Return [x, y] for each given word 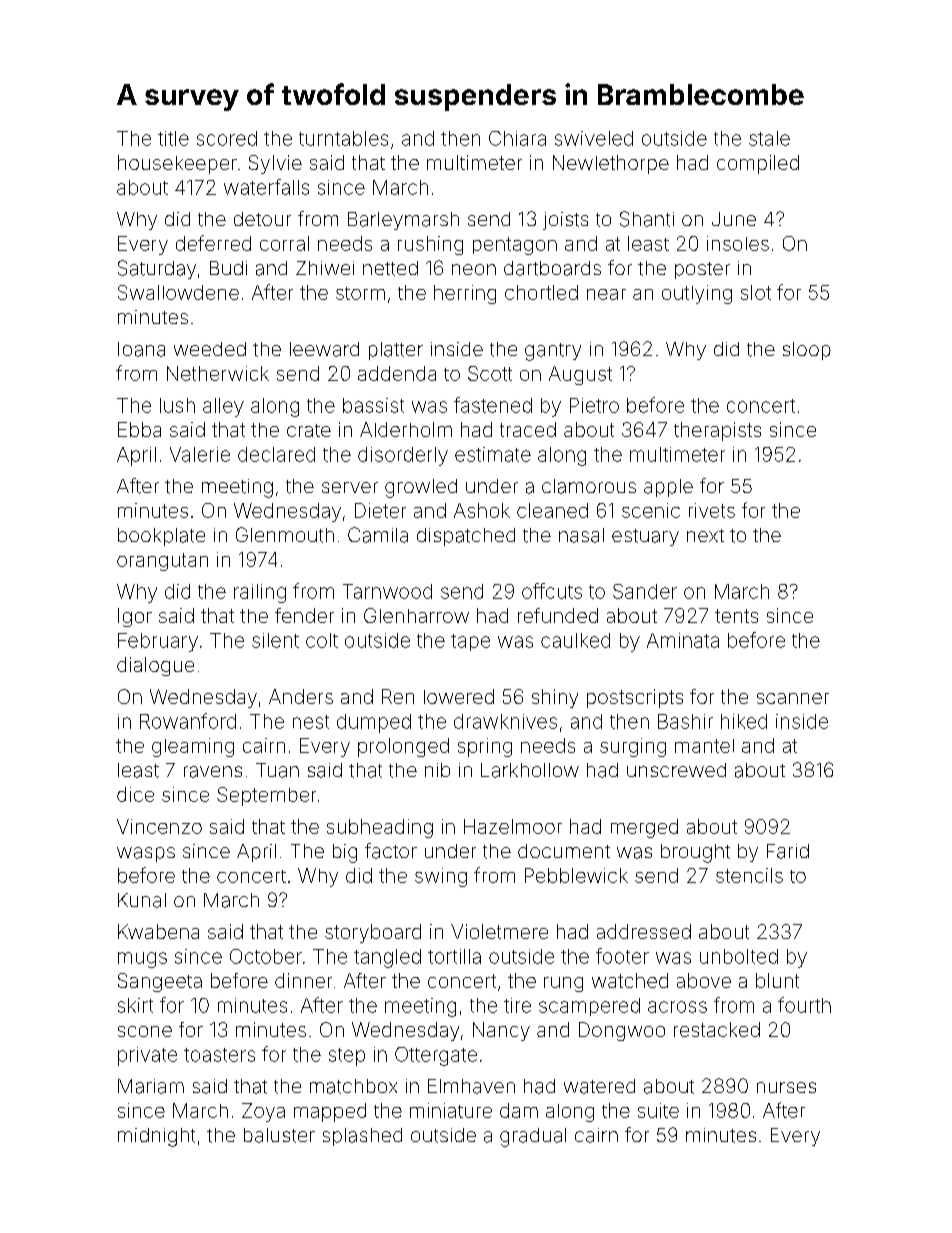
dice [135, 794]
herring [465, 294]
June [734, 219]
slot [756, 292]
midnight [156, 1137]
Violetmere [499, 931]
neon [474, 269]
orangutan [162, 562]
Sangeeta [160, 982]
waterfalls [266, 187]
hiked [744, 721]
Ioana [141, 349]
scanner [793, 698]
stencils [749, 875]
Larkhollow [530, 770]
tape [470, 642]
